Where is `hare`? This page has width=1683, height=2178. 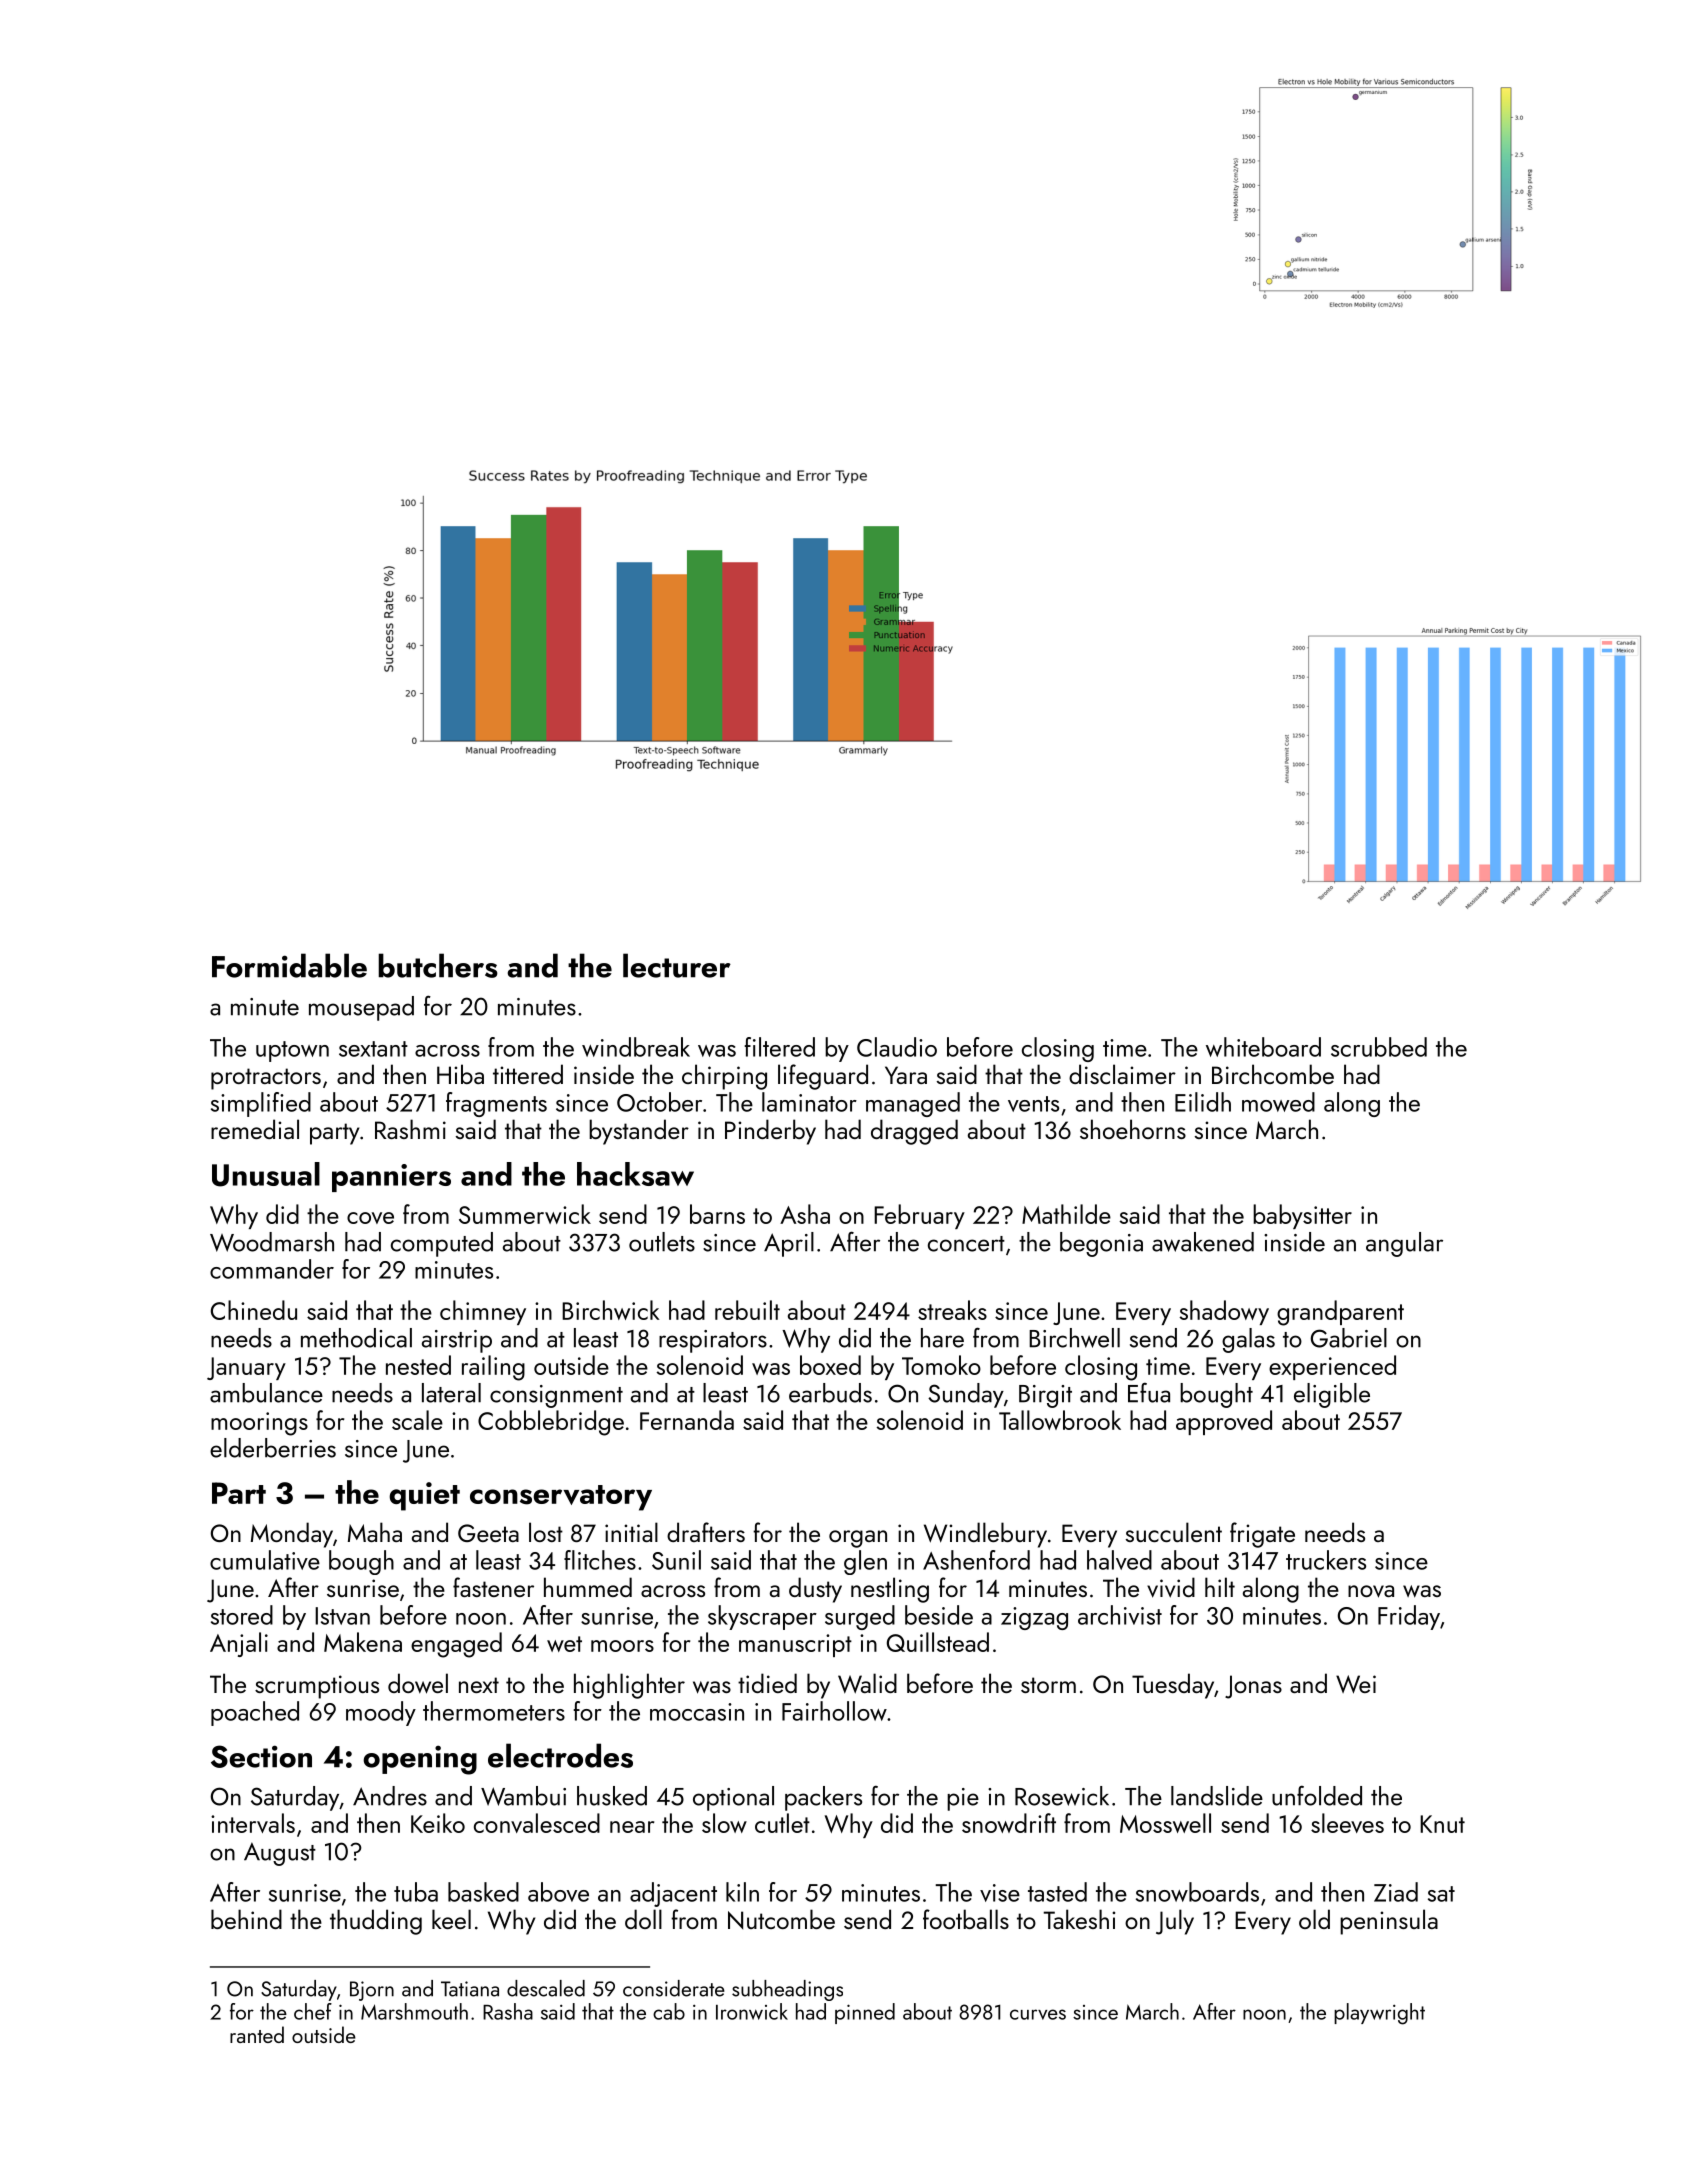
hare is located at coordinates (942, 1338).
